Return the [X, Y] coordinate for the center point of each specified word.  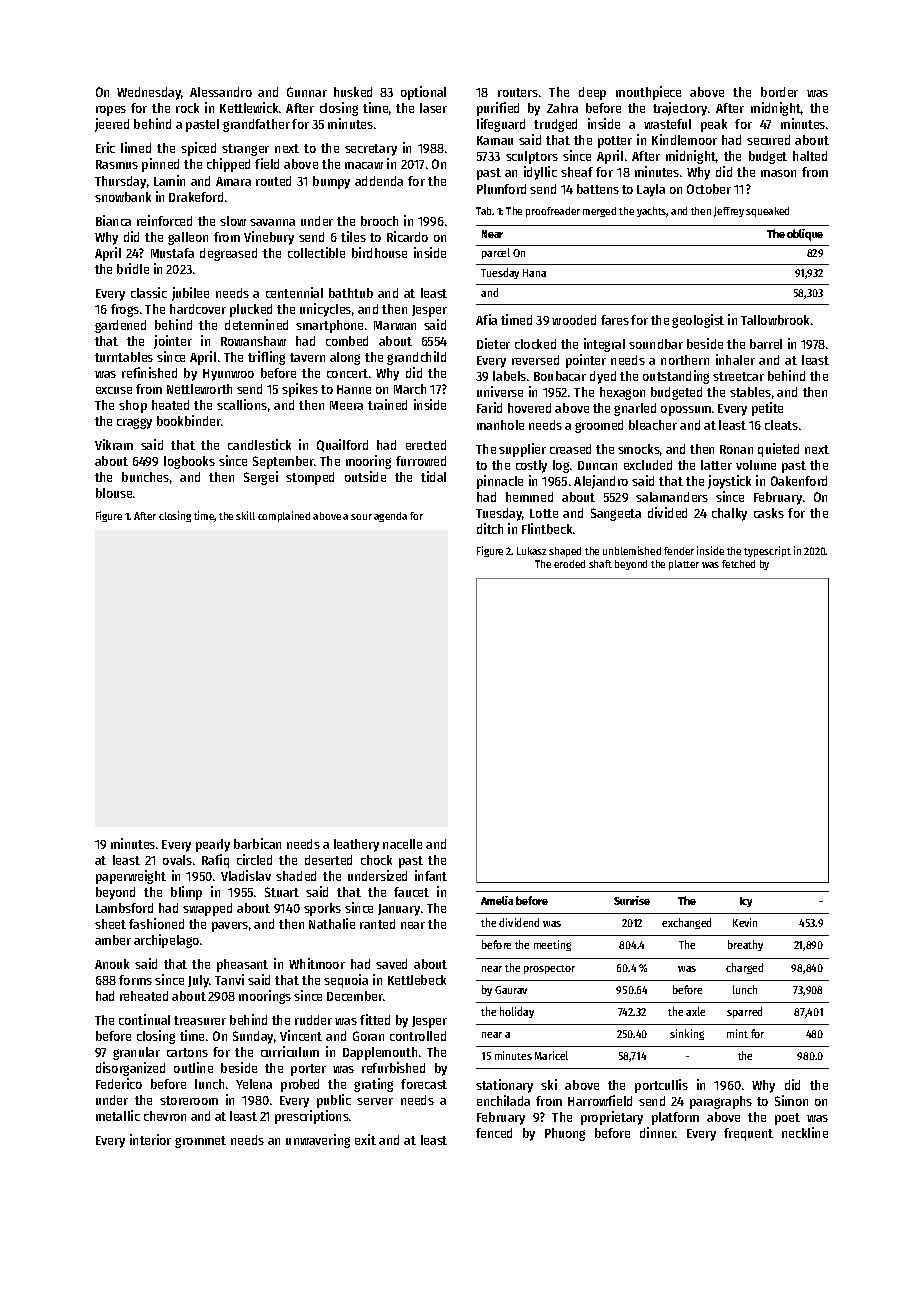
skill [245, 515]
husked [353, 92]
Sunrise [632, 900]
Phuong [565, 1134]
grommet [200, 1142]
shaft [600, 564]
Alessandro [221, 92]
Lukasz [531, 551]
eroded [569, 564]
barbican [257, 843]
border [779, 92]
